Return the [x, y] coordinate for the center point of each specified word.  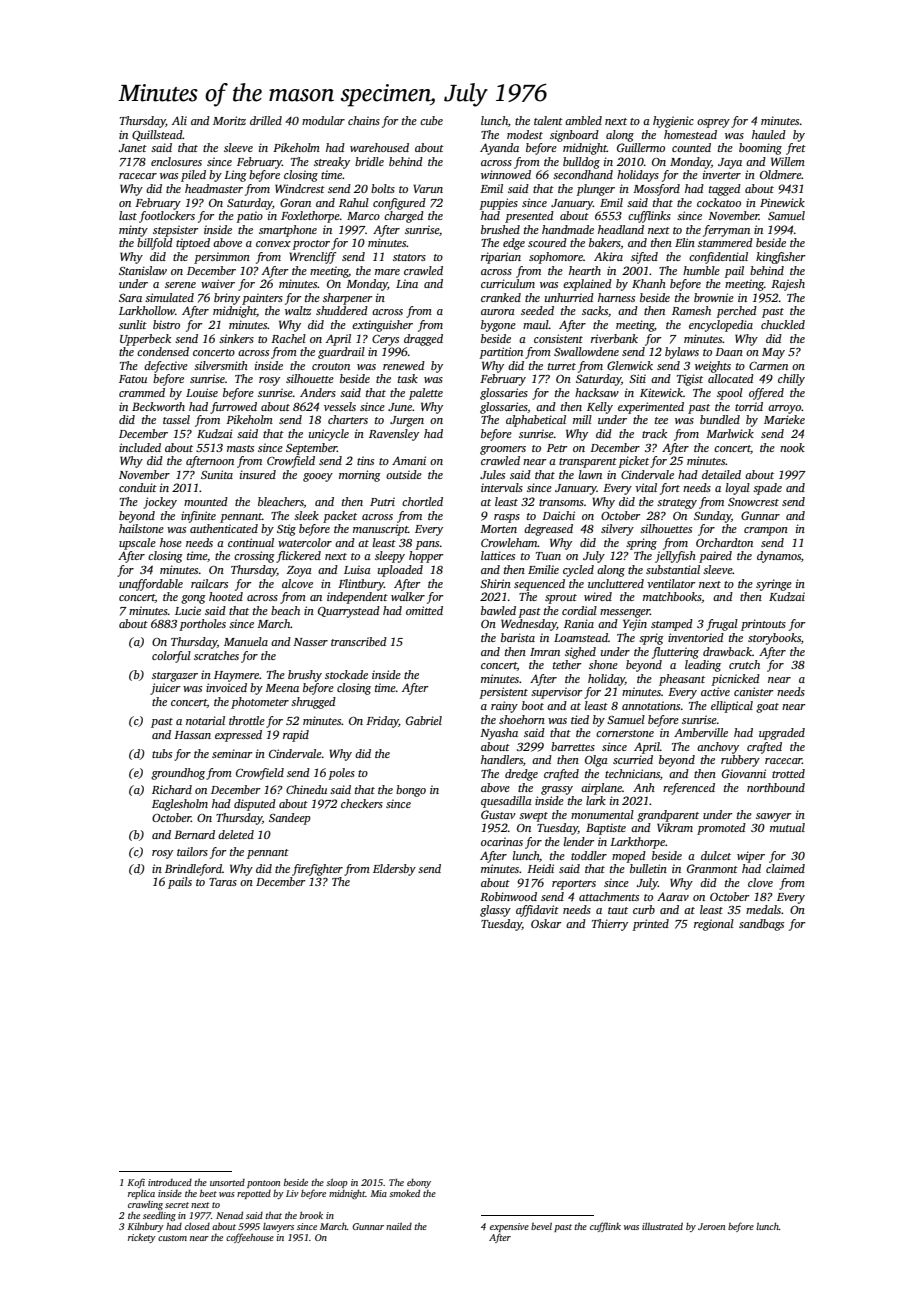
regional [714, 925]
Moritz [229, 120]
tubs [162, 753]
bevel [541, 1226]
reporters [574, 885]
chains [364, 120]
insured [258, 474]
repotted [254, 1194]
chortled [422, 501]
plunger [595, 190]
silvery [617, 530]
